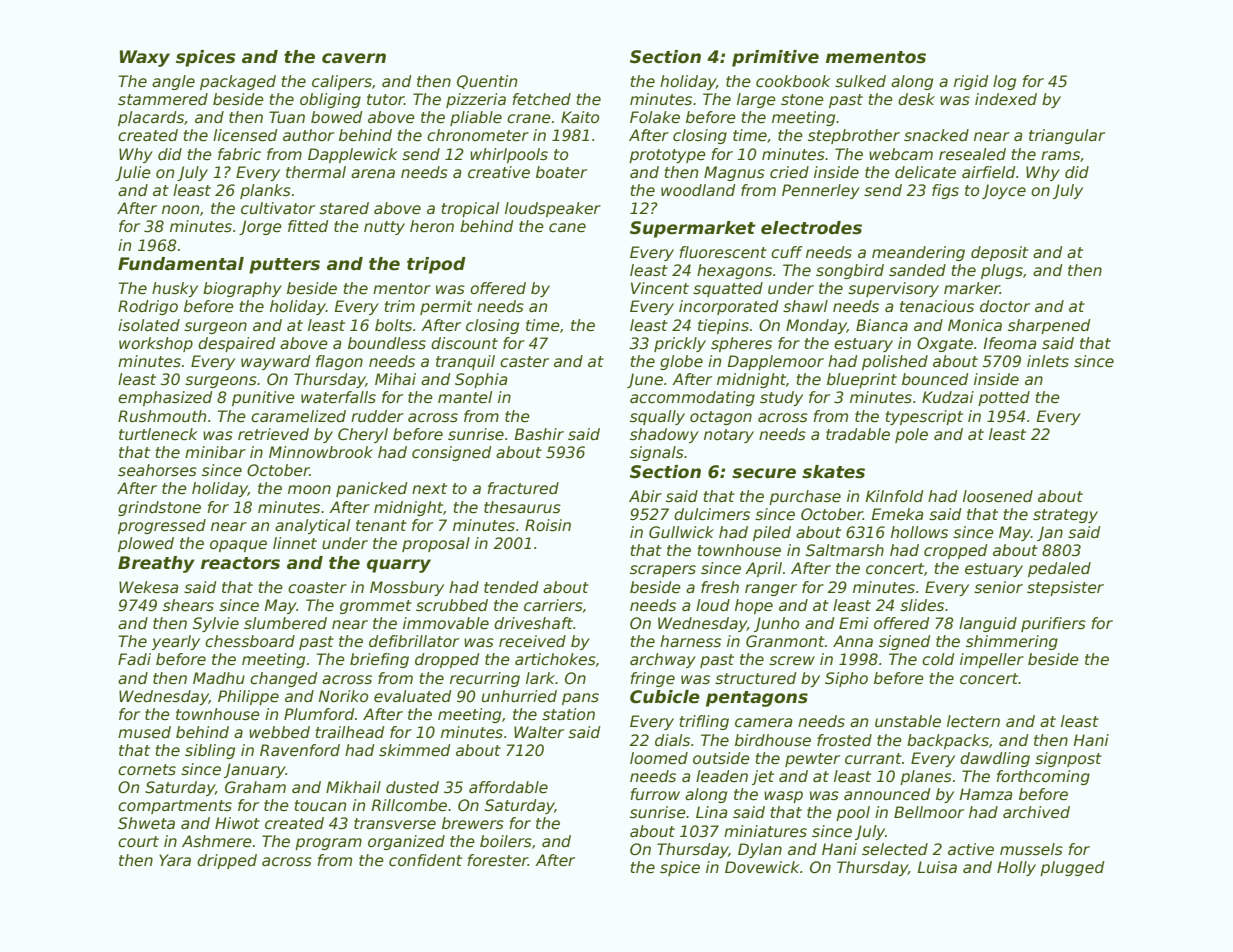 This document has height=952, width=1233. Describe the element at coordinates (690, 641) in the document. I see `harness` at that location.
